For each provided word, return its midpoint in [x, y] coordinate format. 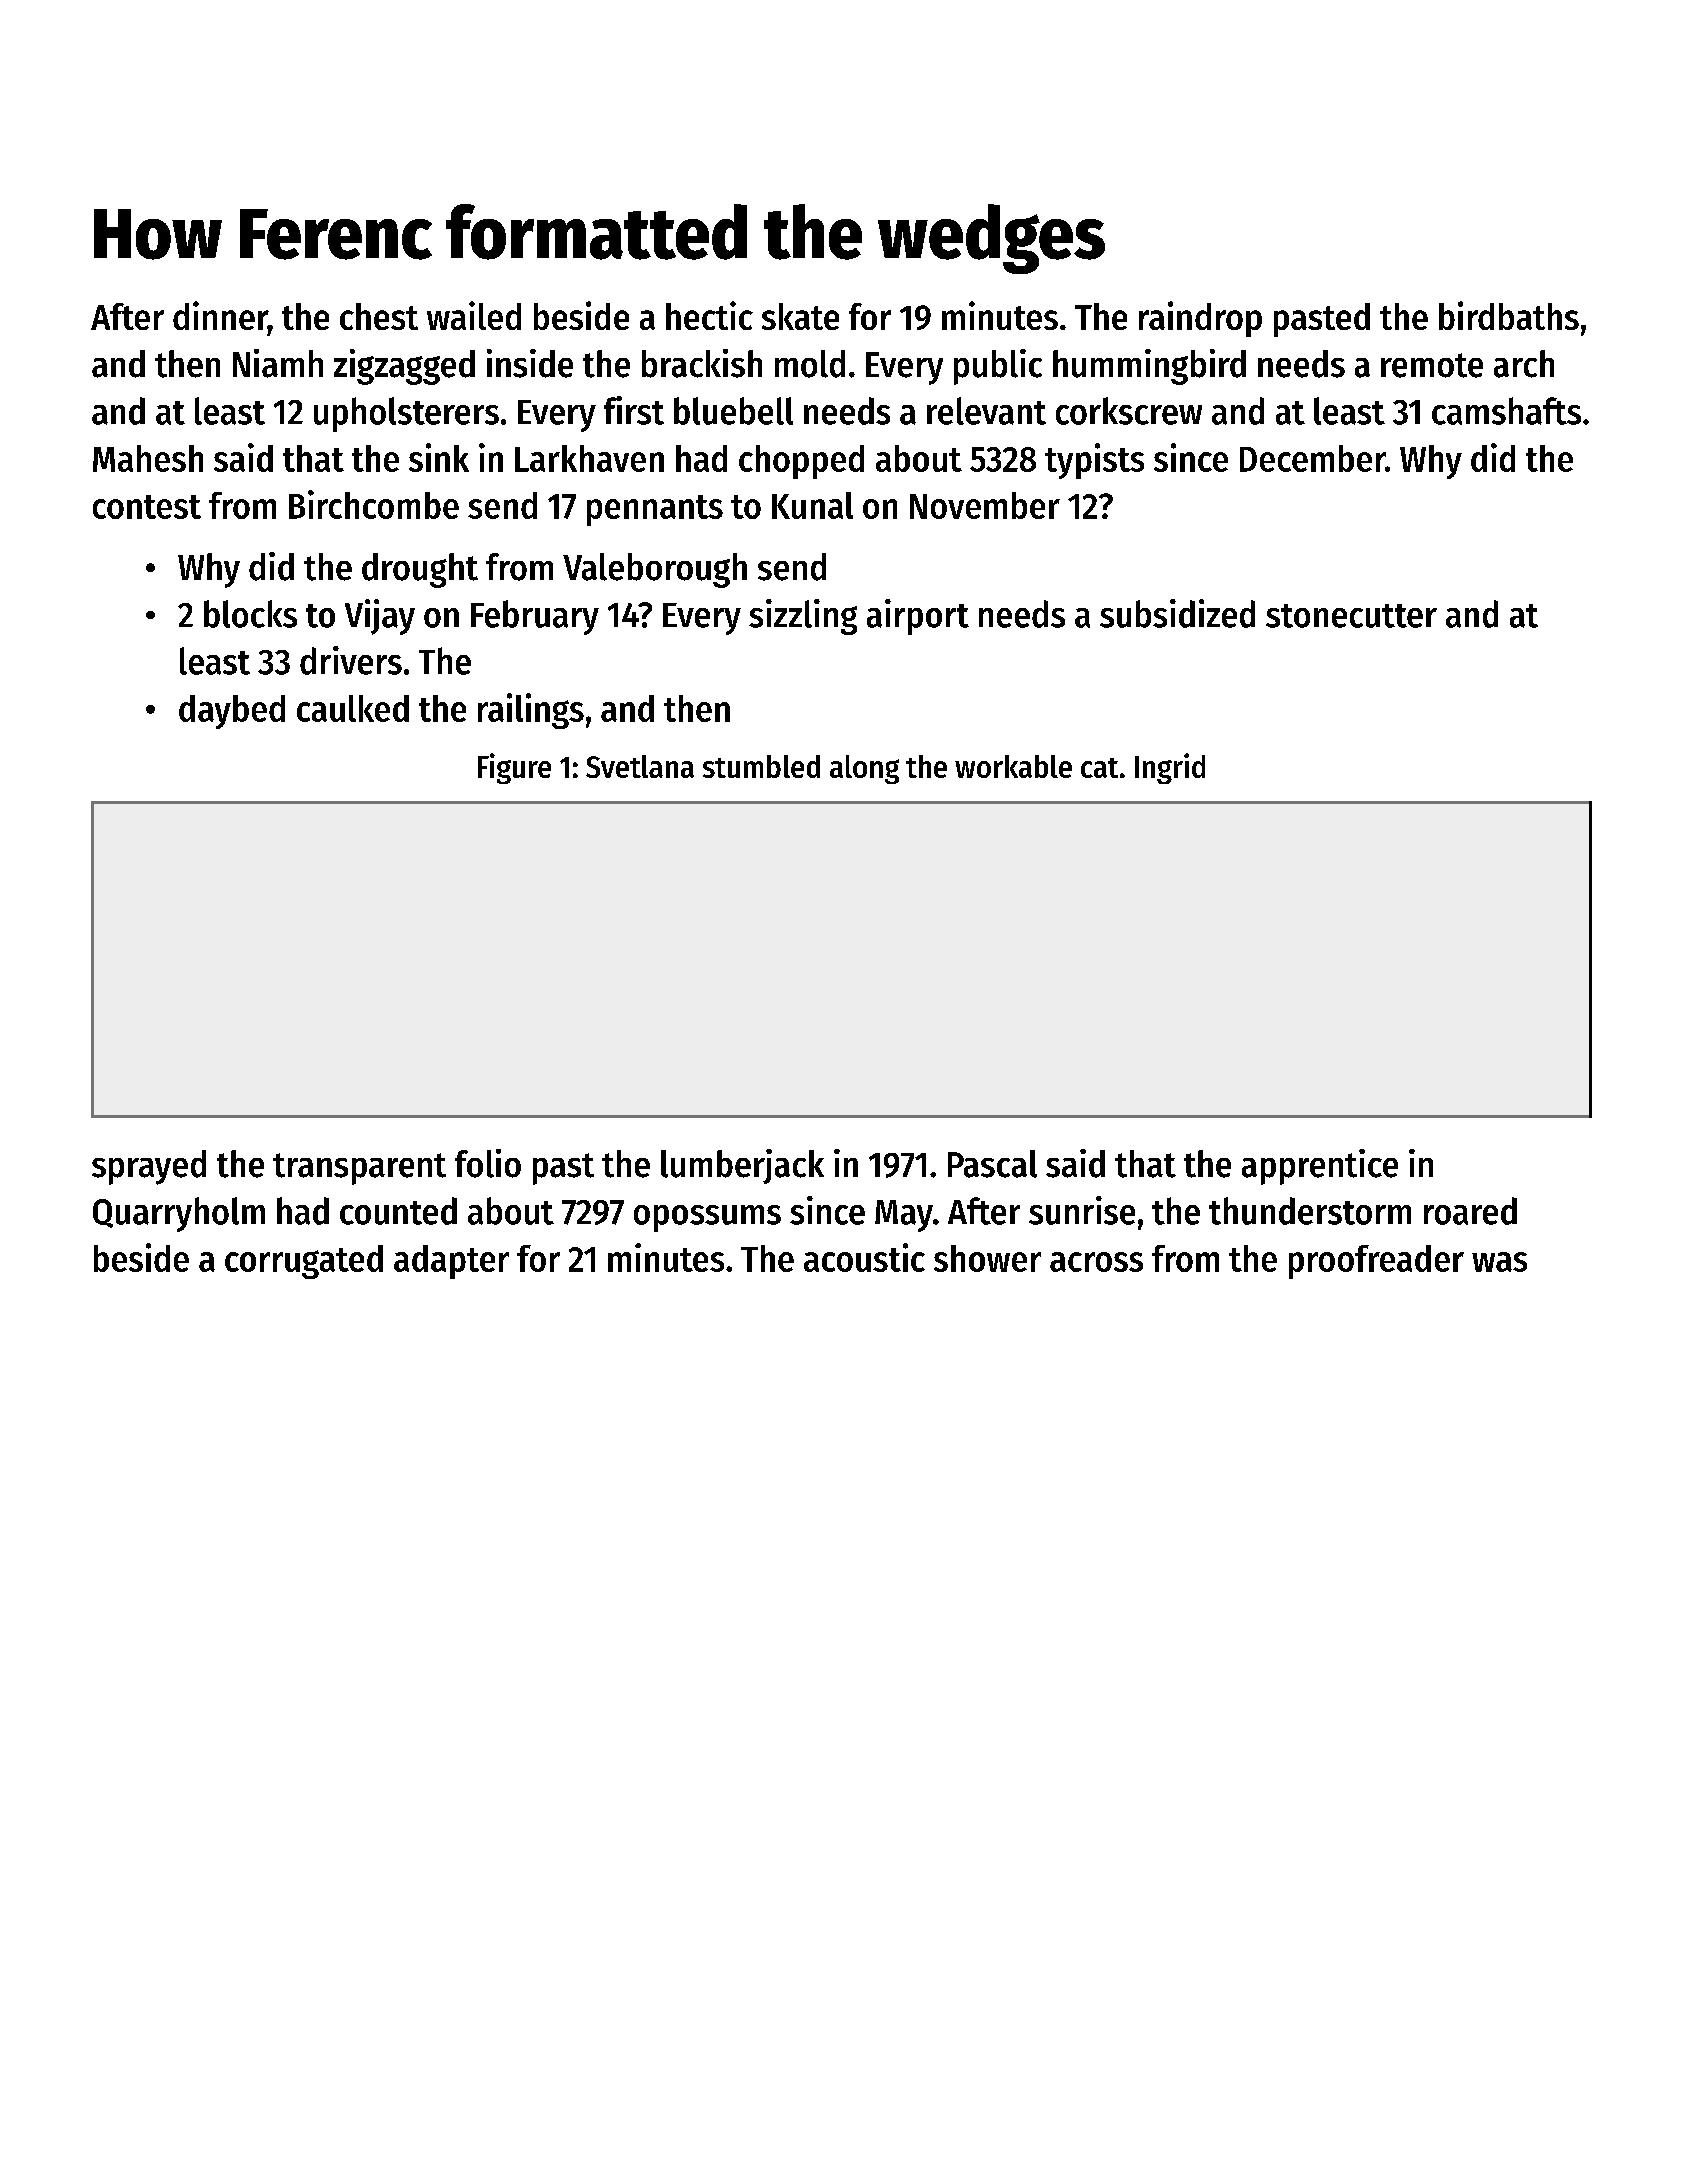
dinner [220, 315]
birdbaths [1509, 315]
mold [810, 364]
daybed [232, 712]
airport [918, 617]
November [985, 505]
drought [420, 570]
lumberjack [742, 1166]
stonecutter [1351, 616]
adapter [451, 1262]
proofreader [1376, 1262]
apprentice [1320, 1167]
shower [987, 1258]
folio [488, 1163]
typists [1094, 461]
